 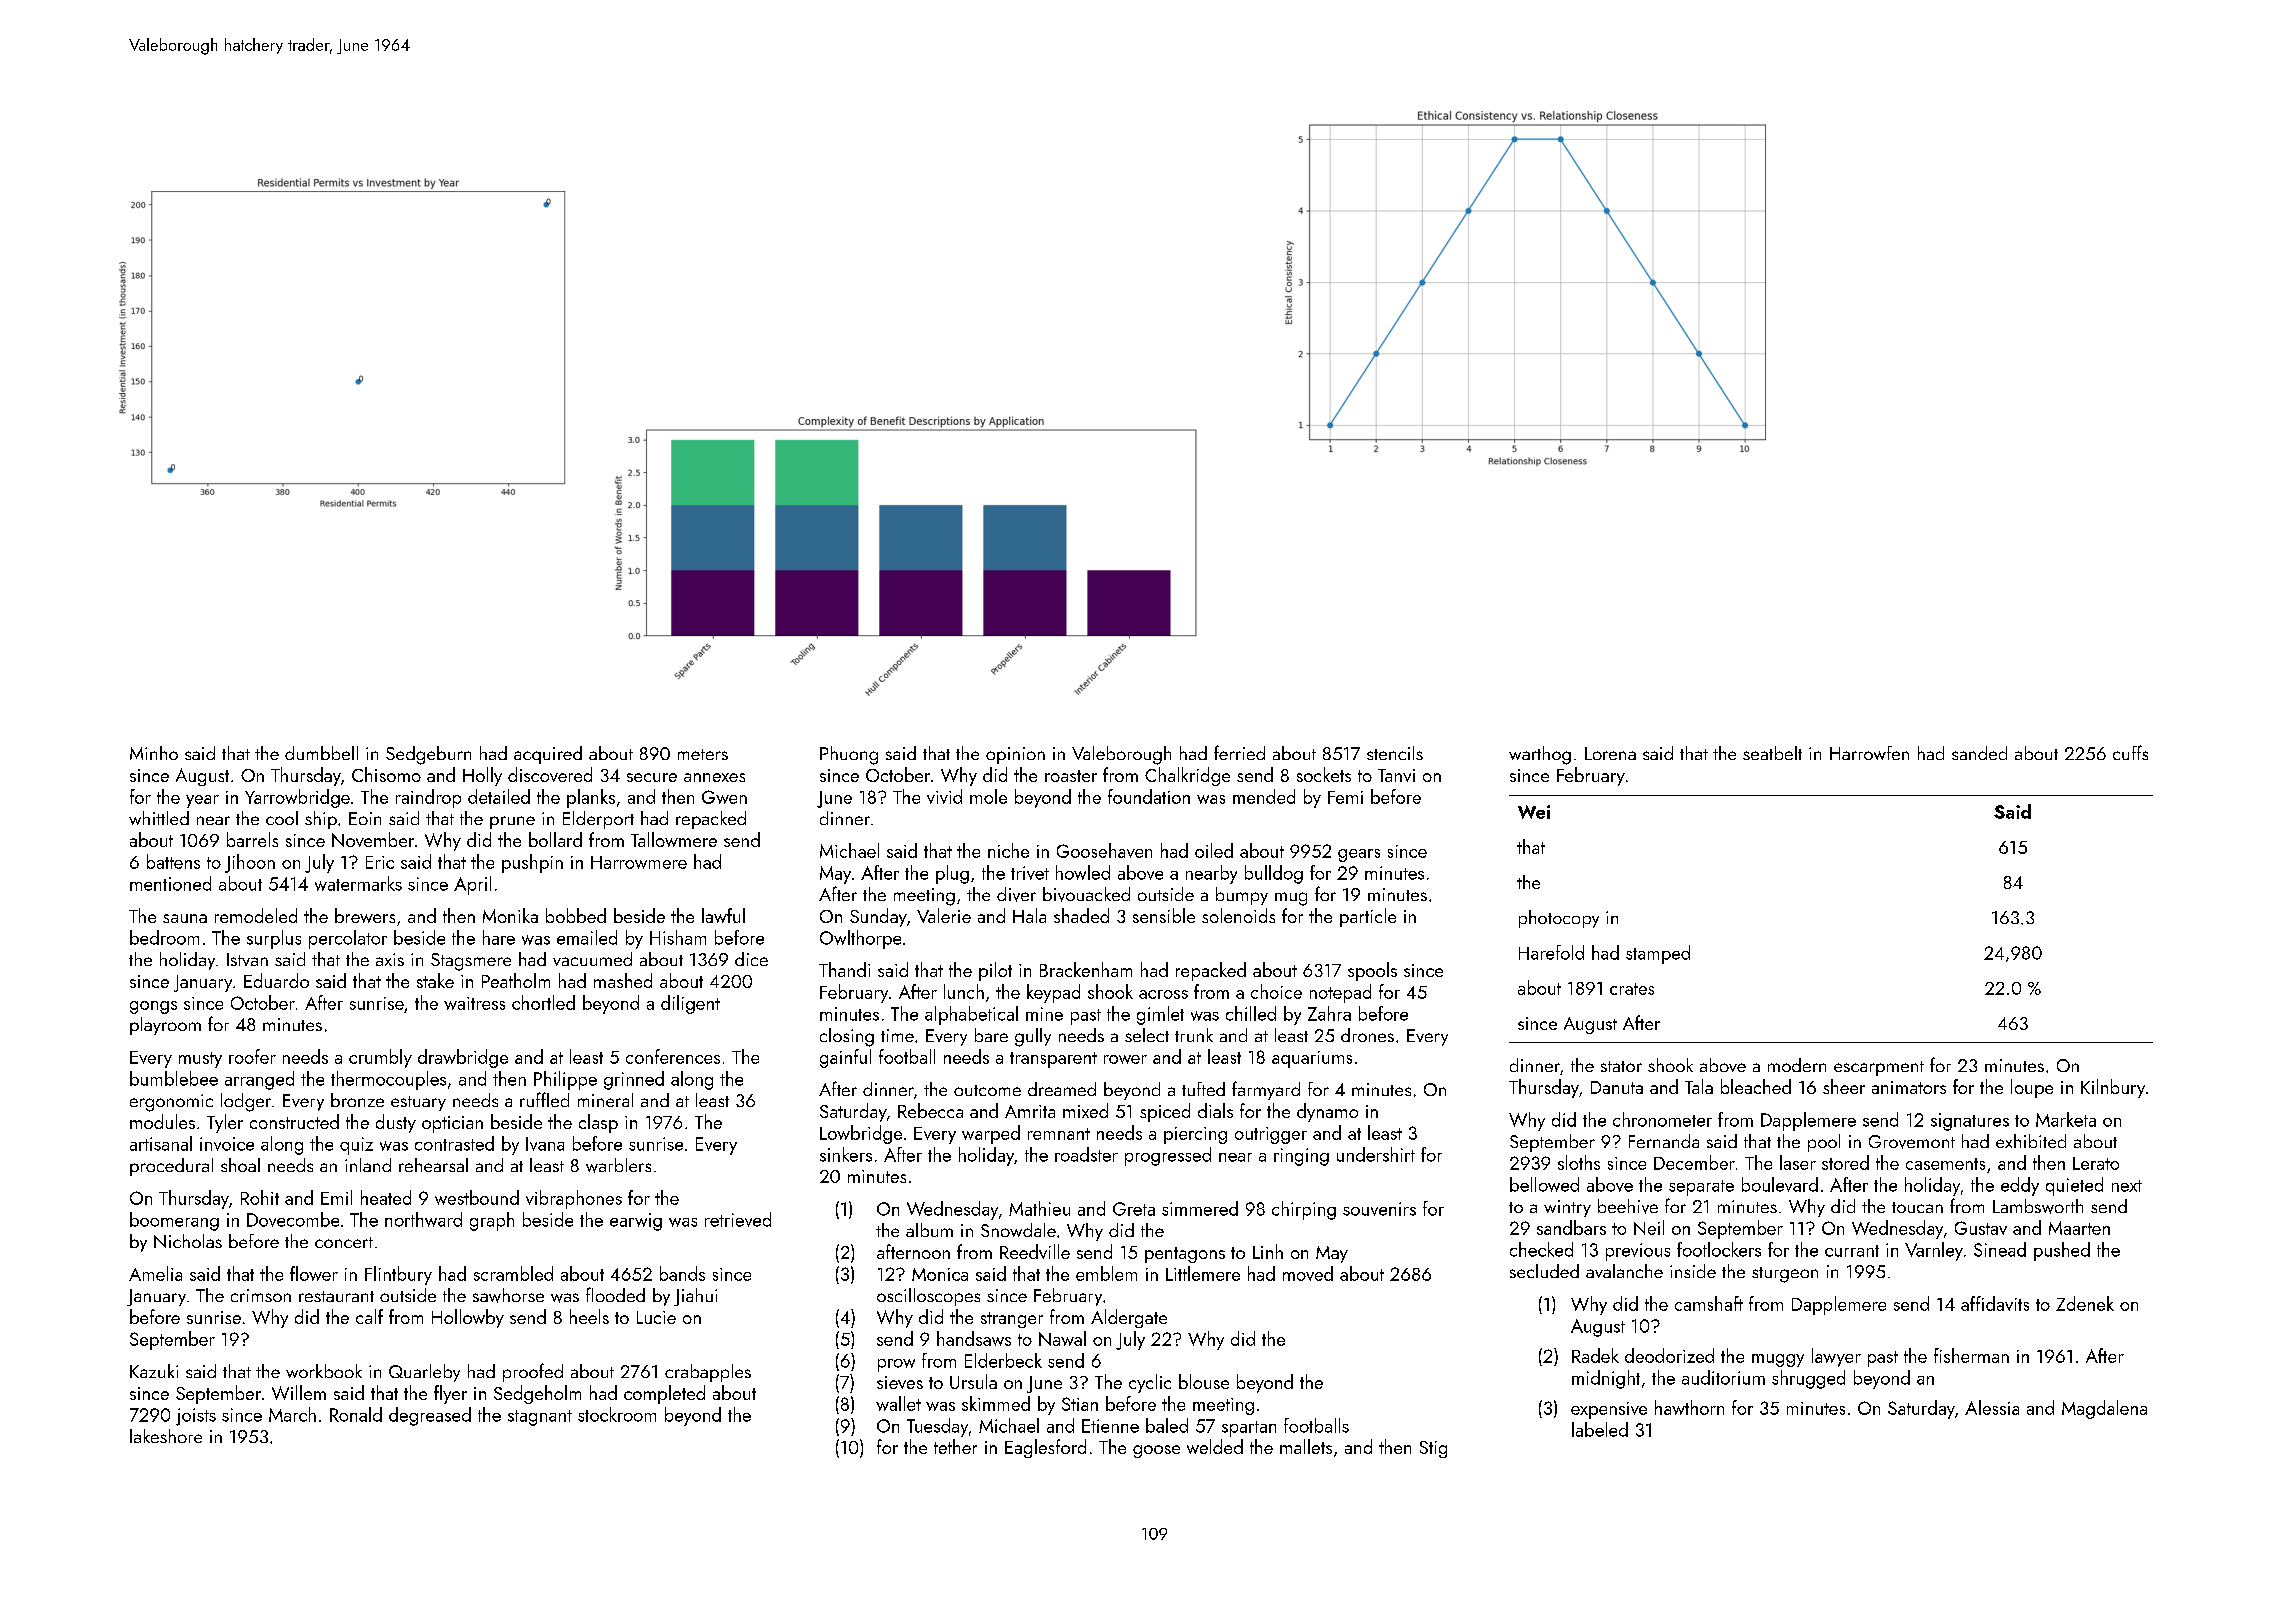 I want to click on Minho, so click(x=154, y=753).
